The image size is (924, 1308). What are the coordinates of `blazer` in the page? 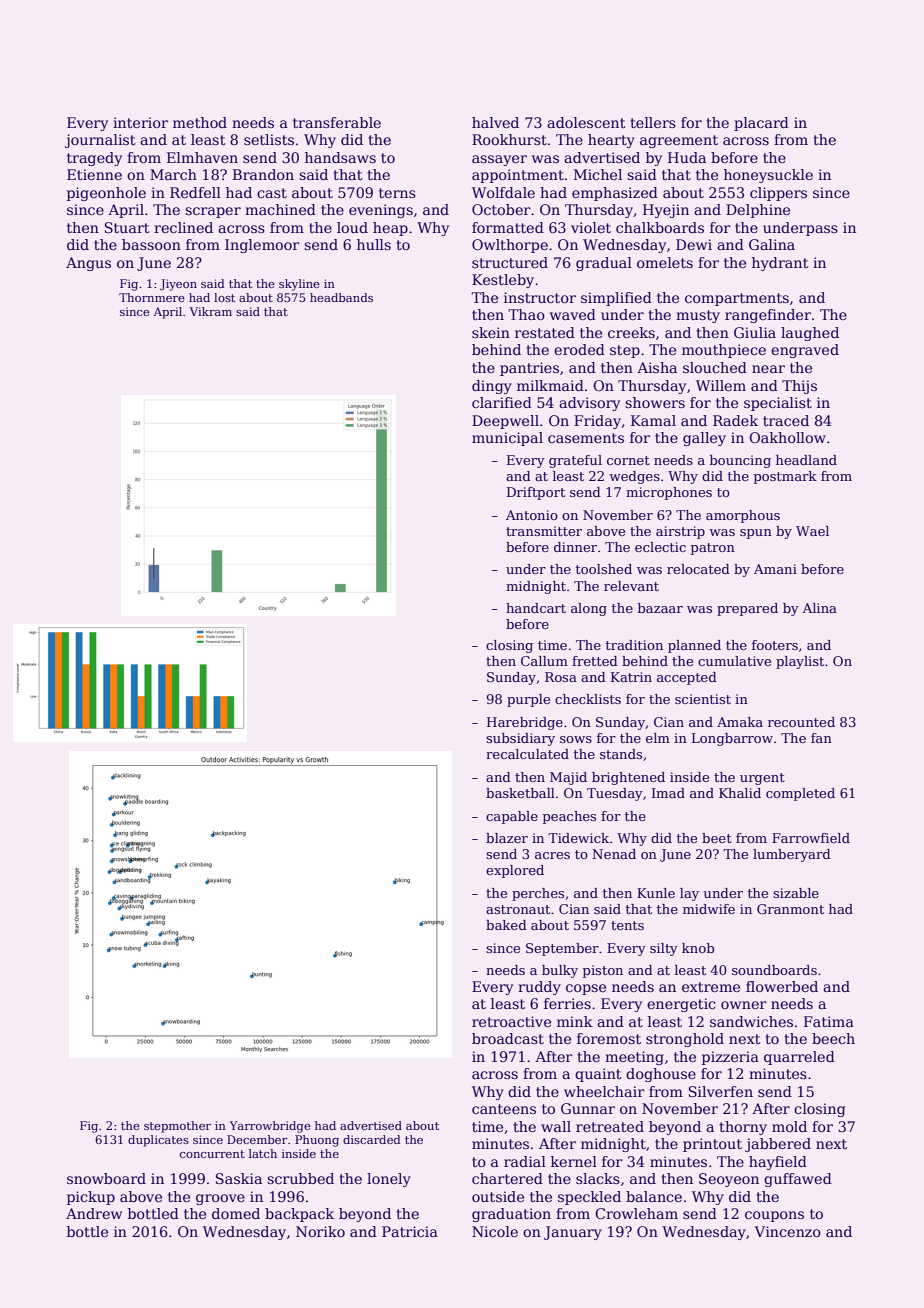 It's located at (507, 838).
